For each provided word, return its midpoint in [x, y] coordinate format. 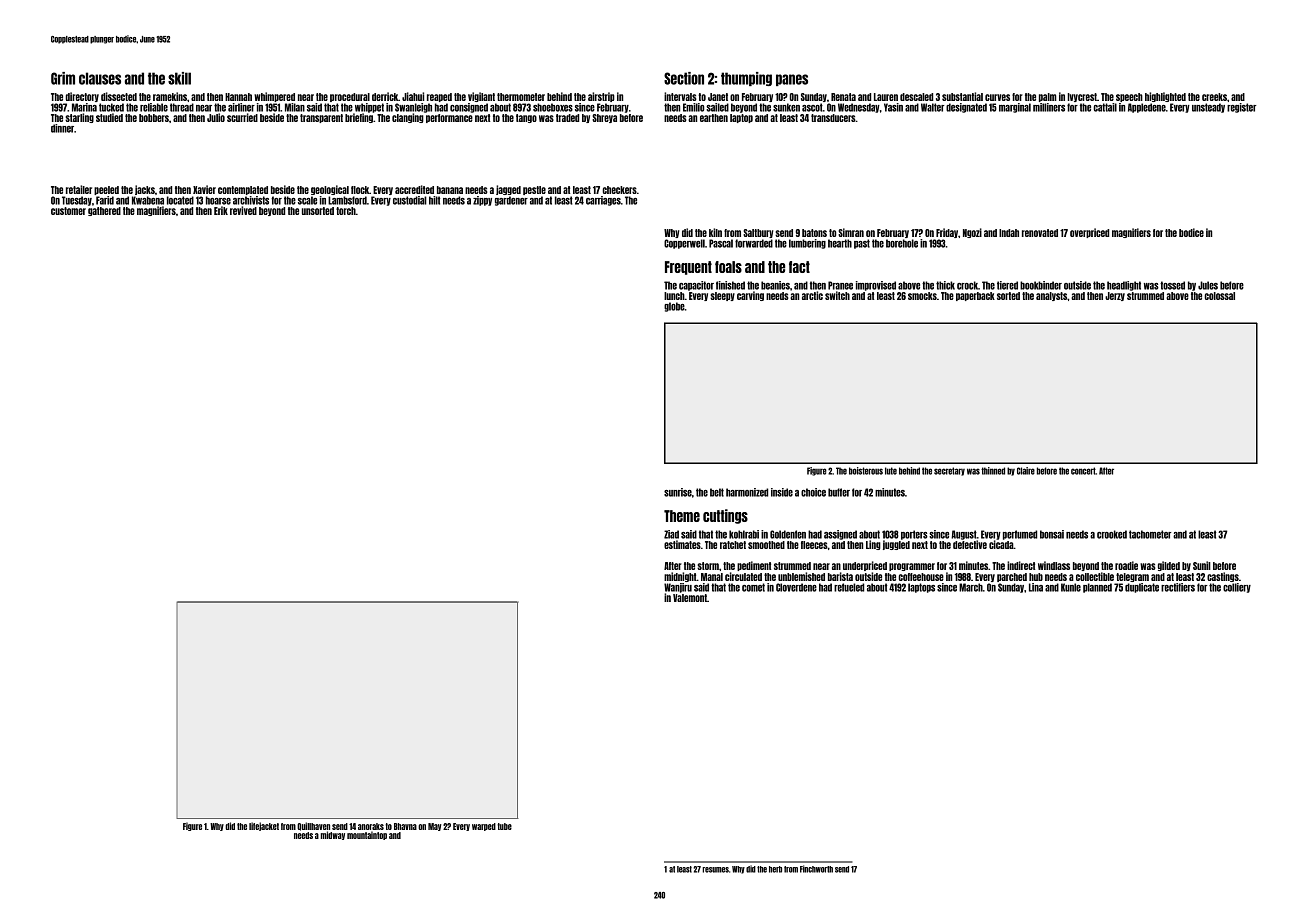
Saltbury [758, 233]
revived [243, 210]
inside [782, 492]
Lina [1036, 587]
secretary [949, 471]
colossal [1219, 296]
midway [333, 835]
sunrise [678, 492]
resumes [715, 870]
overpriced [1089, 233]
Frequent [688, 268]
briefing [359, 118]
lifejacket [264, 826]
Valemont [690, 598]
